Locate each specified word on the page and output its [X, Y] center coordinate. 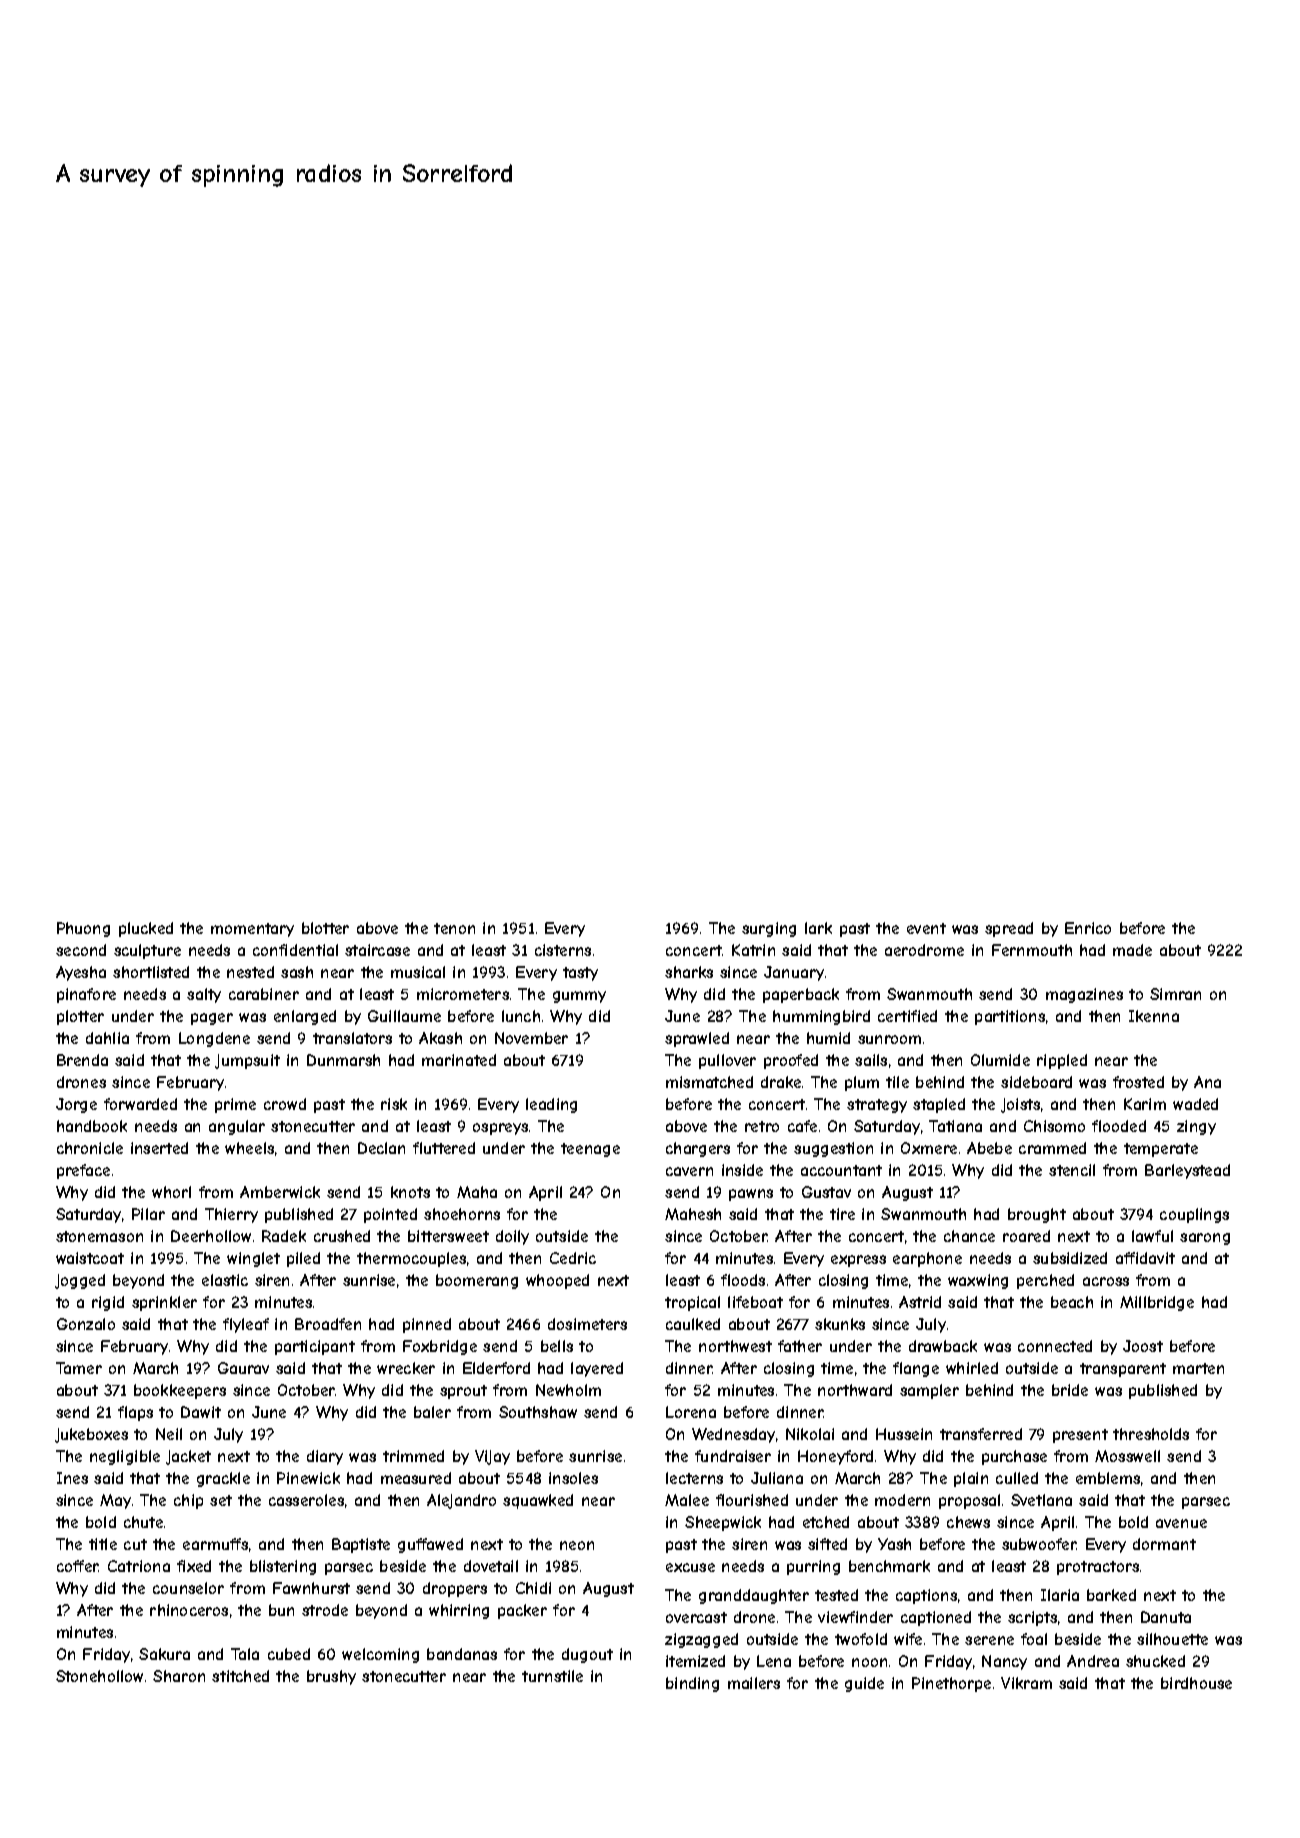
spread [1009, 929]
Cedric [573, 1258]
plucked [146, 929]
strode [325, 1610]
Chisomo [1054, 1126]
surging [769, 929]
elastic [225, 1280]
